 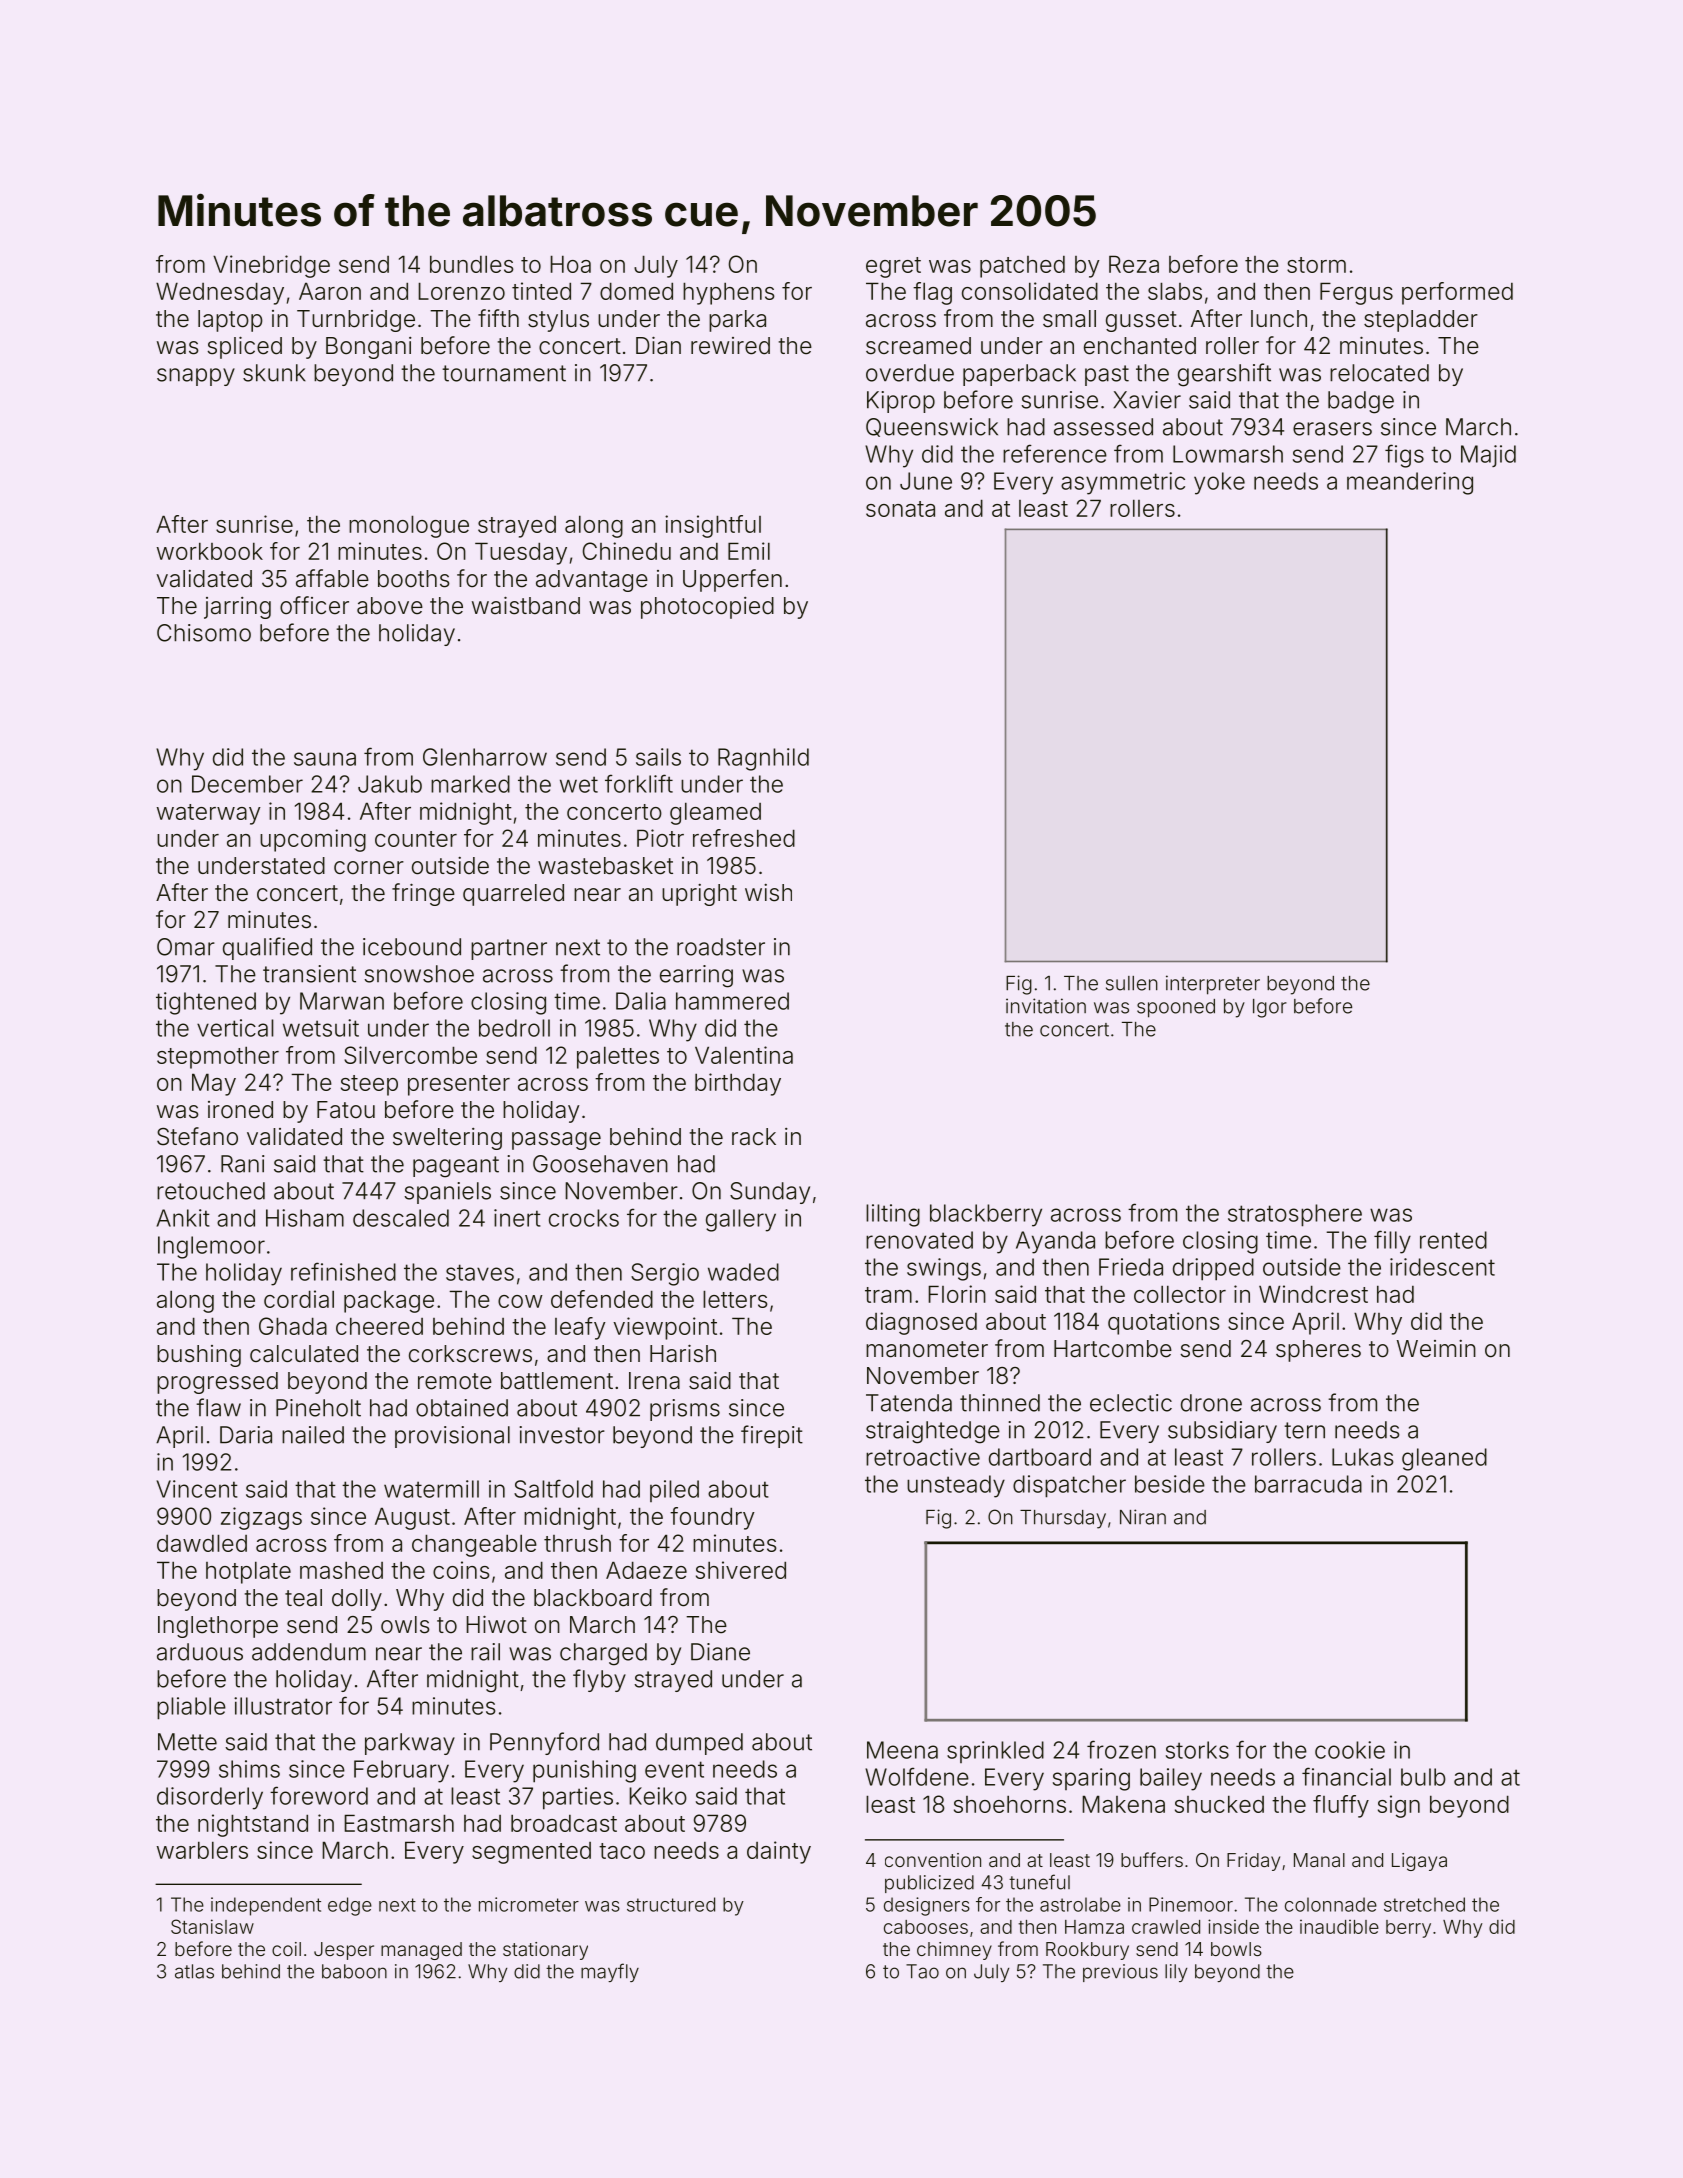 What do you see at coordinates (1410, 483) in the screenshot?
I see `meandering` at bounding box center [1410, 483].
